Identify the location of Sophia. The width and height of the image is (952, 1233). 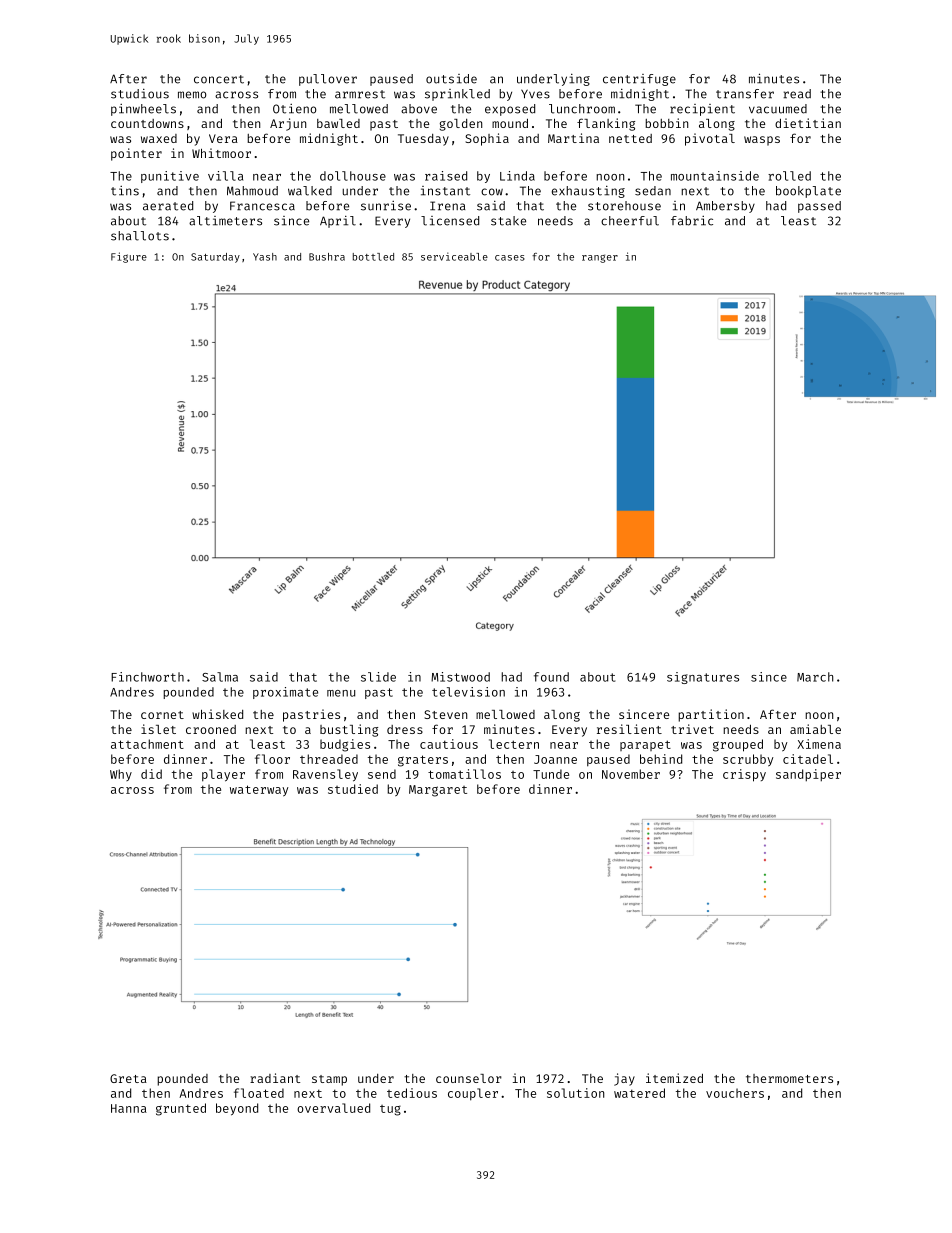
(487, 139).
